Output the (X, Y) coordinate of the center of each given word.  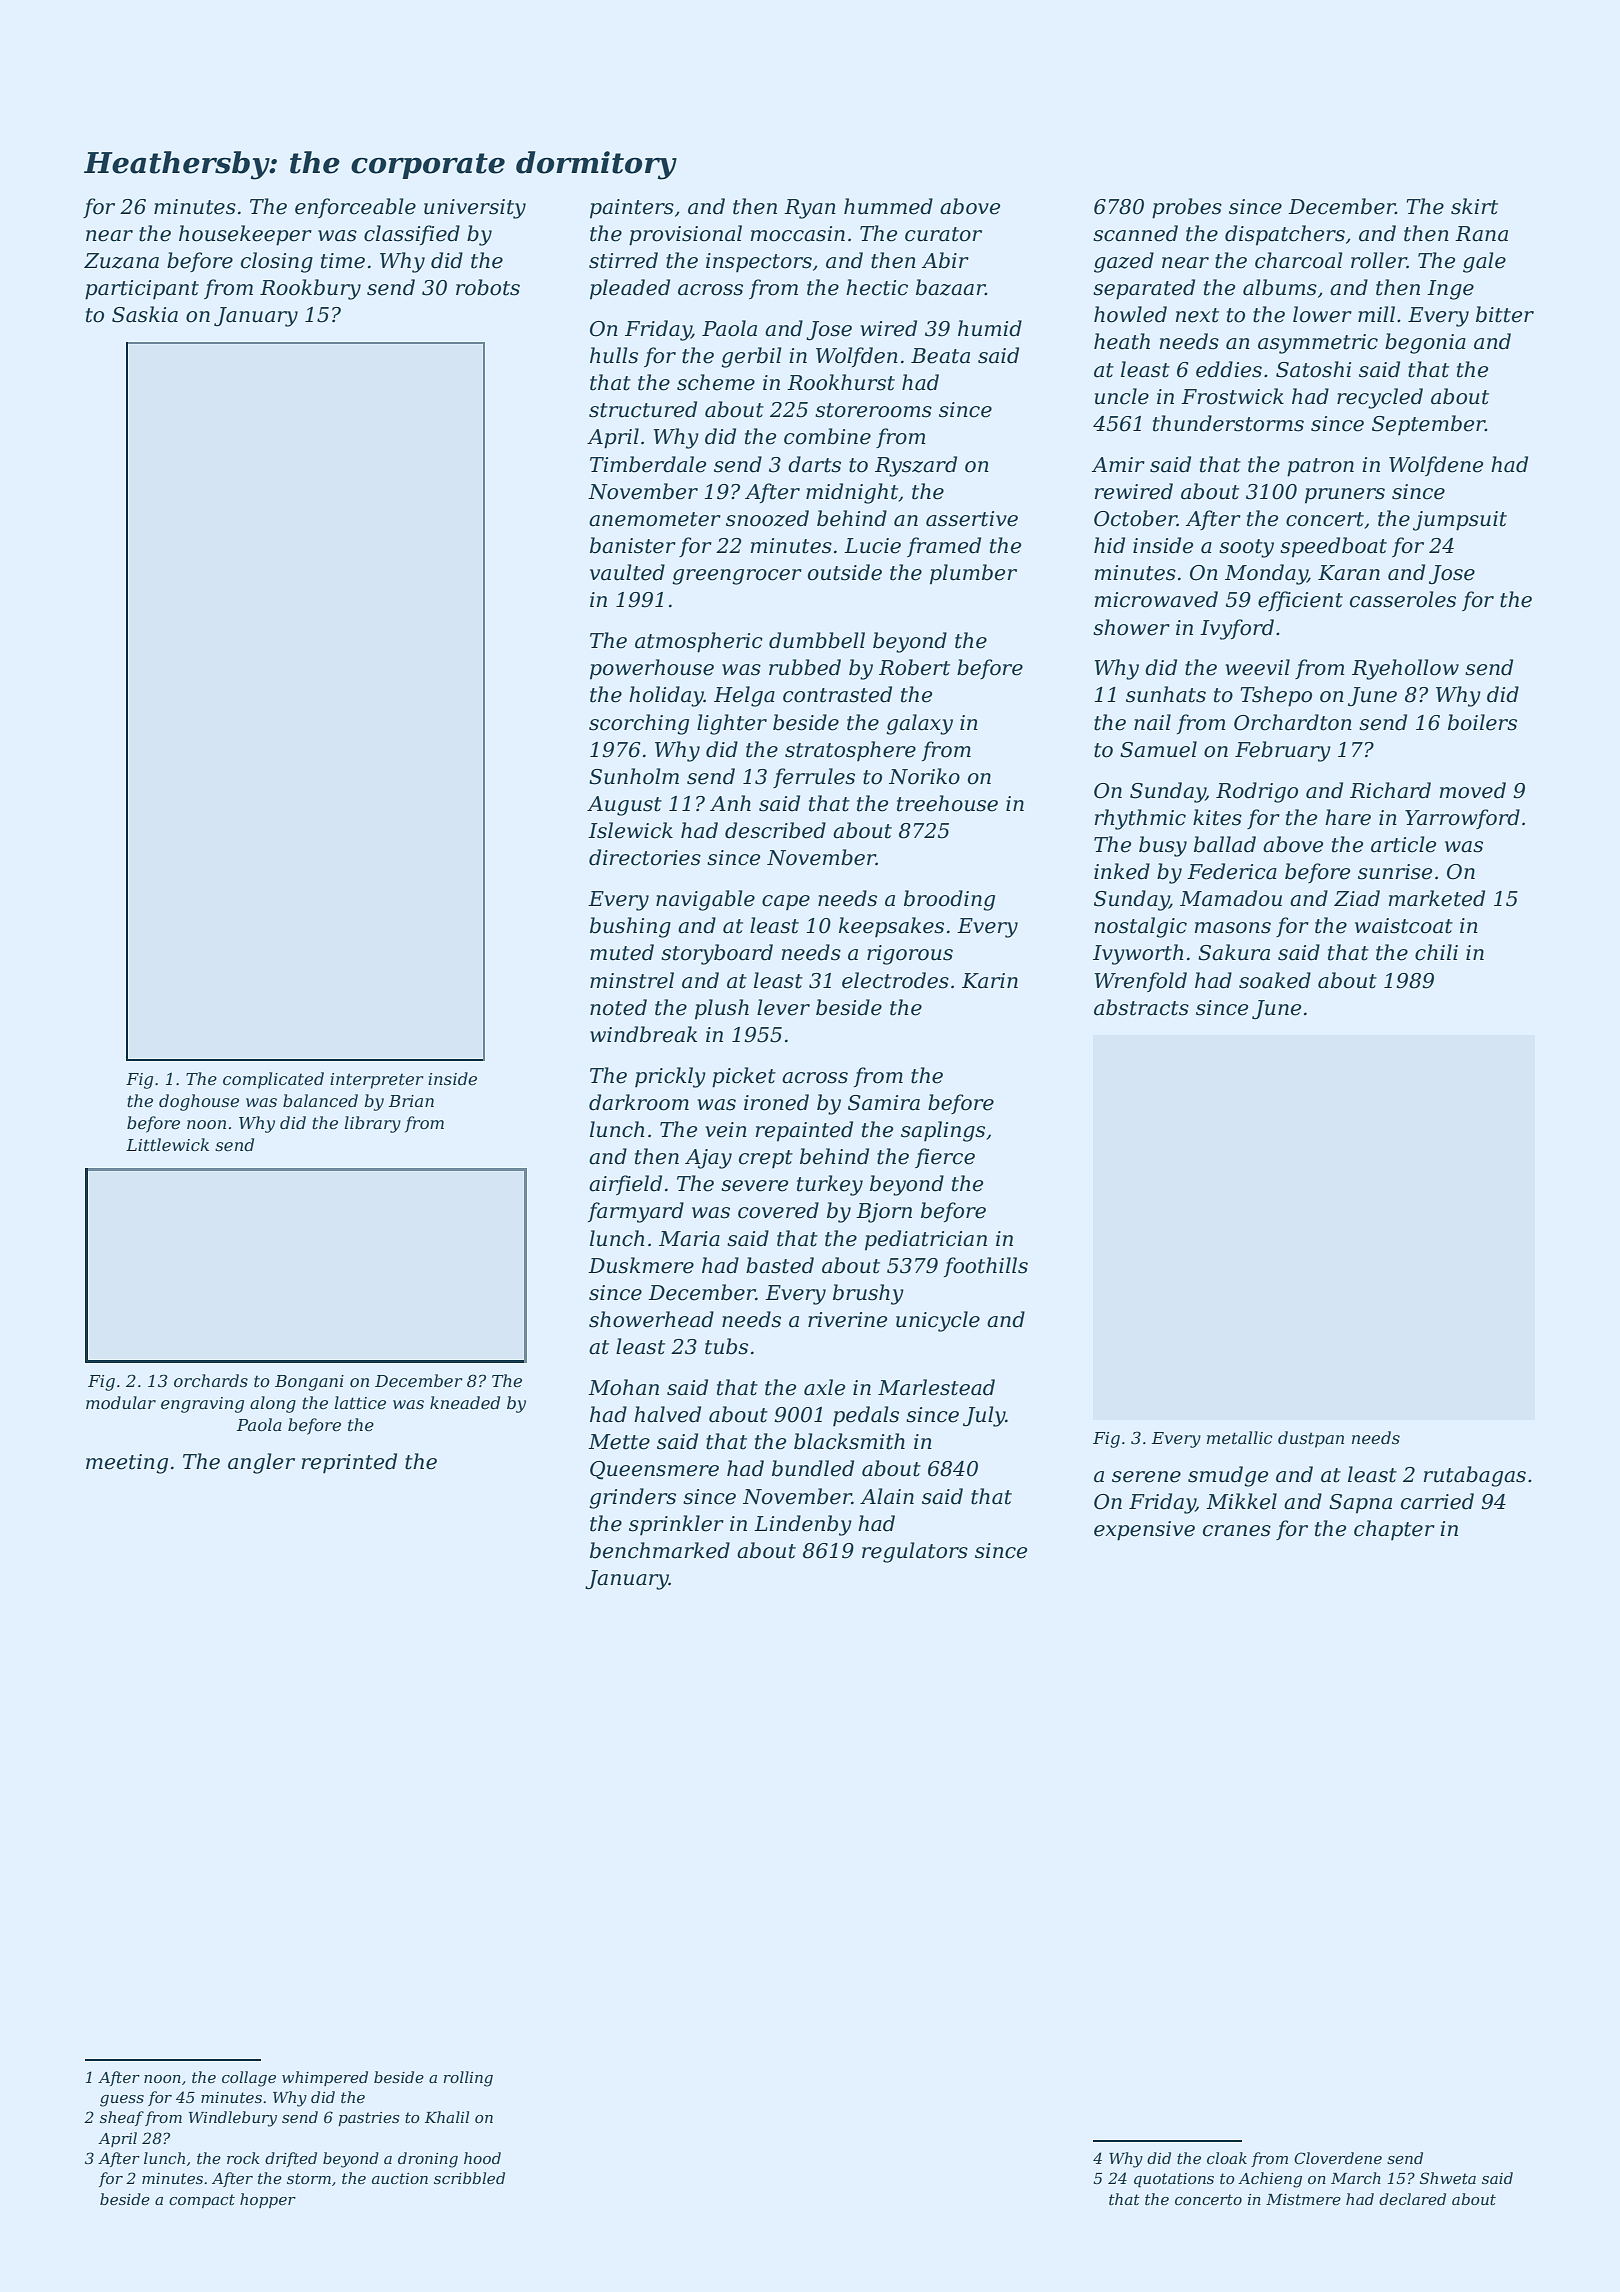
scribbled (469, 2178)
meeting (127, 1464)
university (475, 209)
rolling (468, 2079)
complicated (273, 1080)
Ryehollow (1405, 669)
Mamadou (1231, 898)
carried (1437, 1501)
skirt (1474, 206)
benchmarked (660, 1550)
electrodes (895, 980)
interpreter (377, 1081)
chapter (1394, 1530)
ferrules (814, 778)
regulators (915, 1552)
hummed (888, 206)
